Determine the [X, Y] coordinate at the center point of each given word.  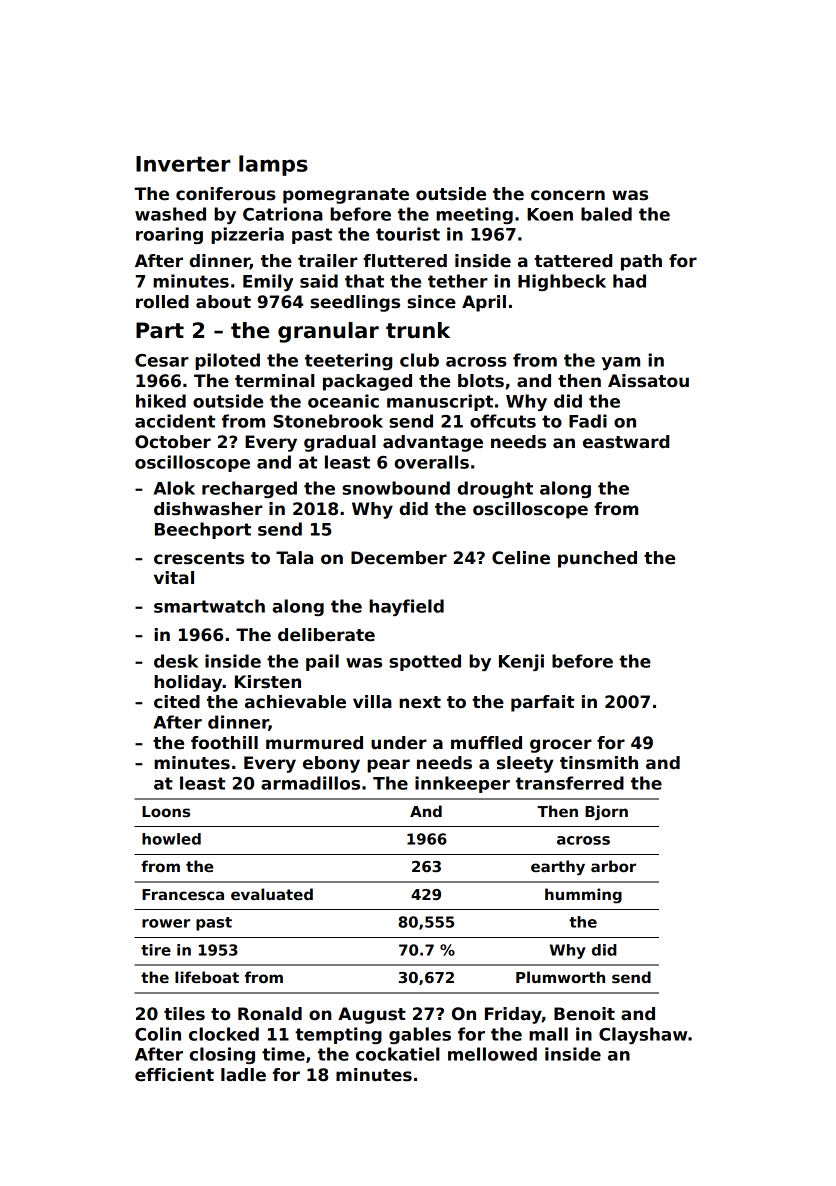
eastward [626, 442]
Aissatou [648, 381]
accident [175, 421]
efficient [174, 1075]
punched [597, 559]
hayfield [406, 607]
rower [166, 923]
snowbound [396, 488]
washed [170, 214]
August [372, 1015]
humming [583, 896]
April [484, 303]
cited [177, 702]
